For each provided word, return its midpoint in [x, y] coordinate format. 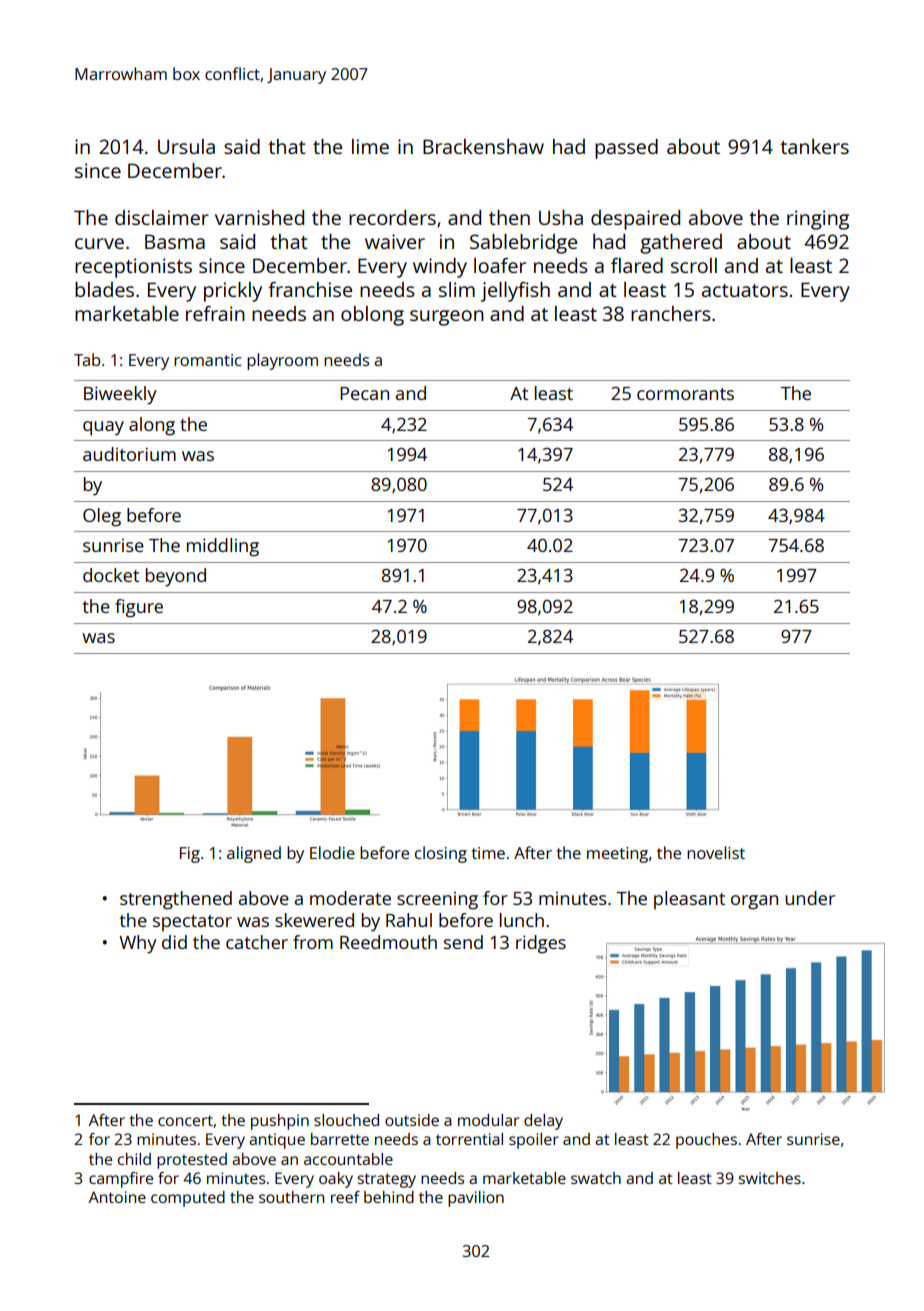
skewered [314, 920]
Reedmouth [388, 942]
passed [626, 149]
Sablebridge [523, 244]
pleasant [689, 900]
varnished [259, 217]
